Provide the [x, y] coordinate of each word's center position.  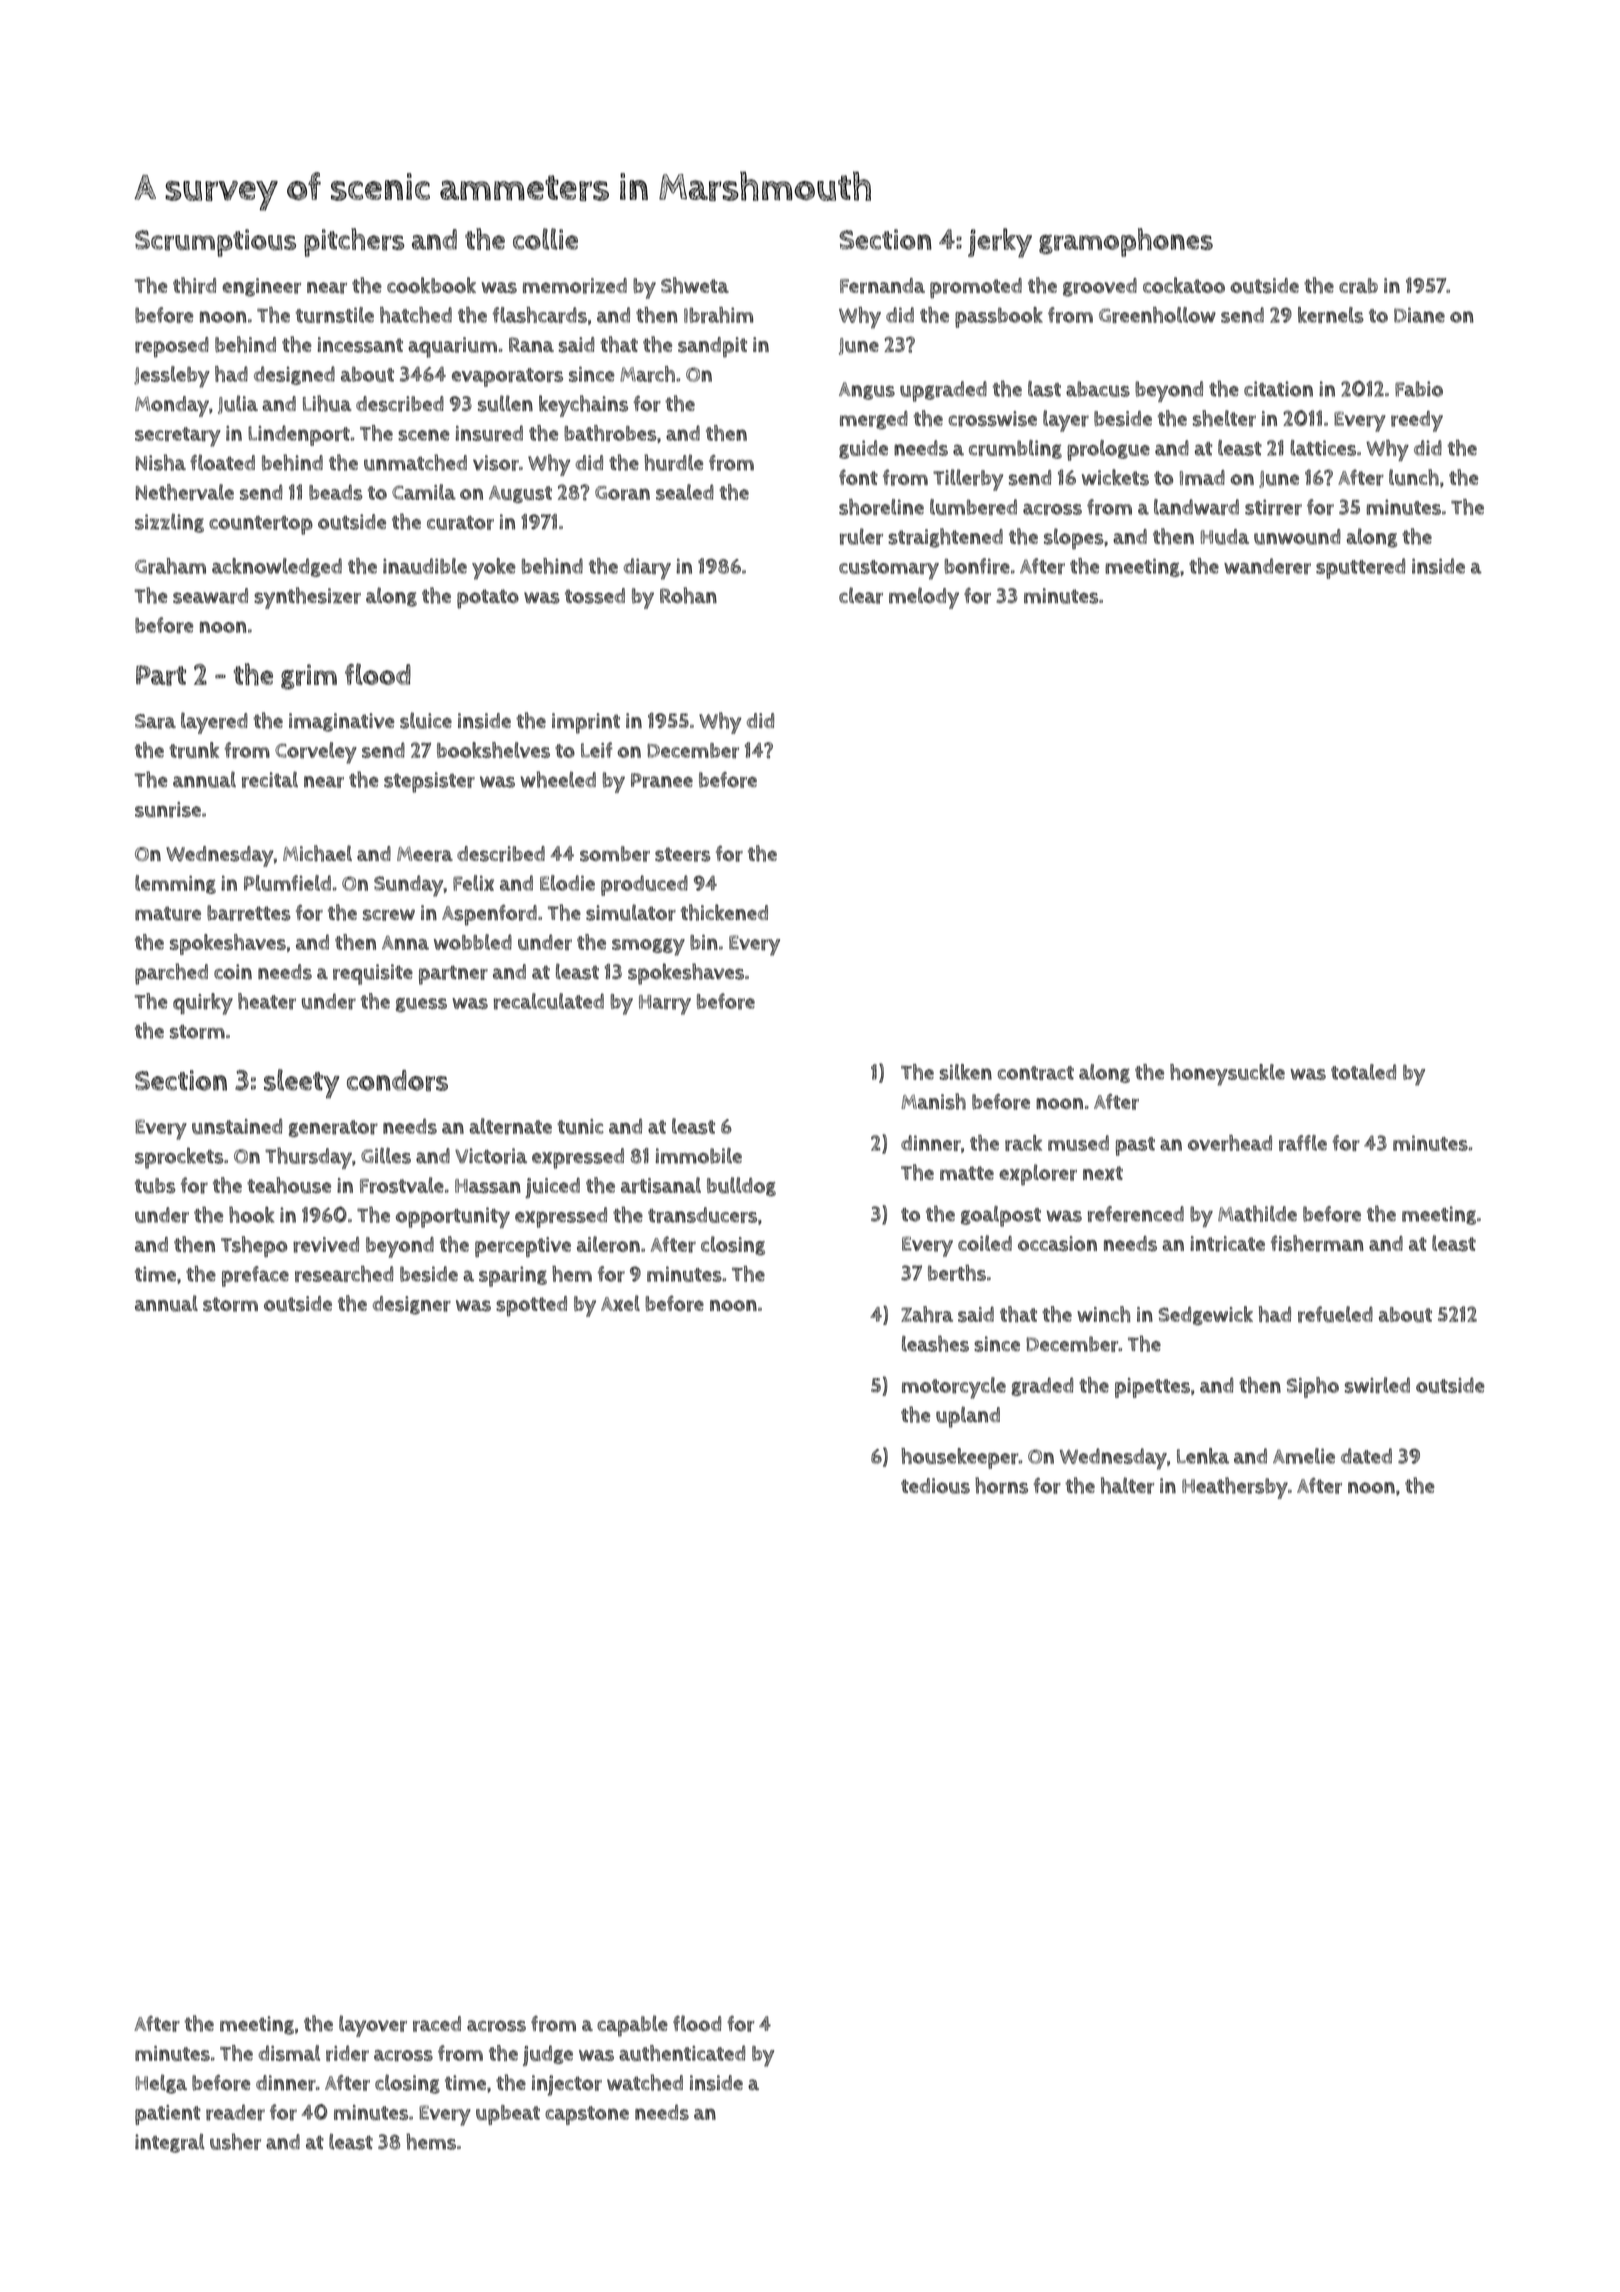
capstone [587, 2115]
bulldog [741, 1187]
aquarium [452, 347]
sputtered [1360, 568]
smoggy [648, 947]
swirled [1377, 1385]
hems [431, 2141]
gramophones [1126, 242]
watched [645, 2082]
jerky [1000, 243]
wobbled [473, 942]
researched [344, 1274]
